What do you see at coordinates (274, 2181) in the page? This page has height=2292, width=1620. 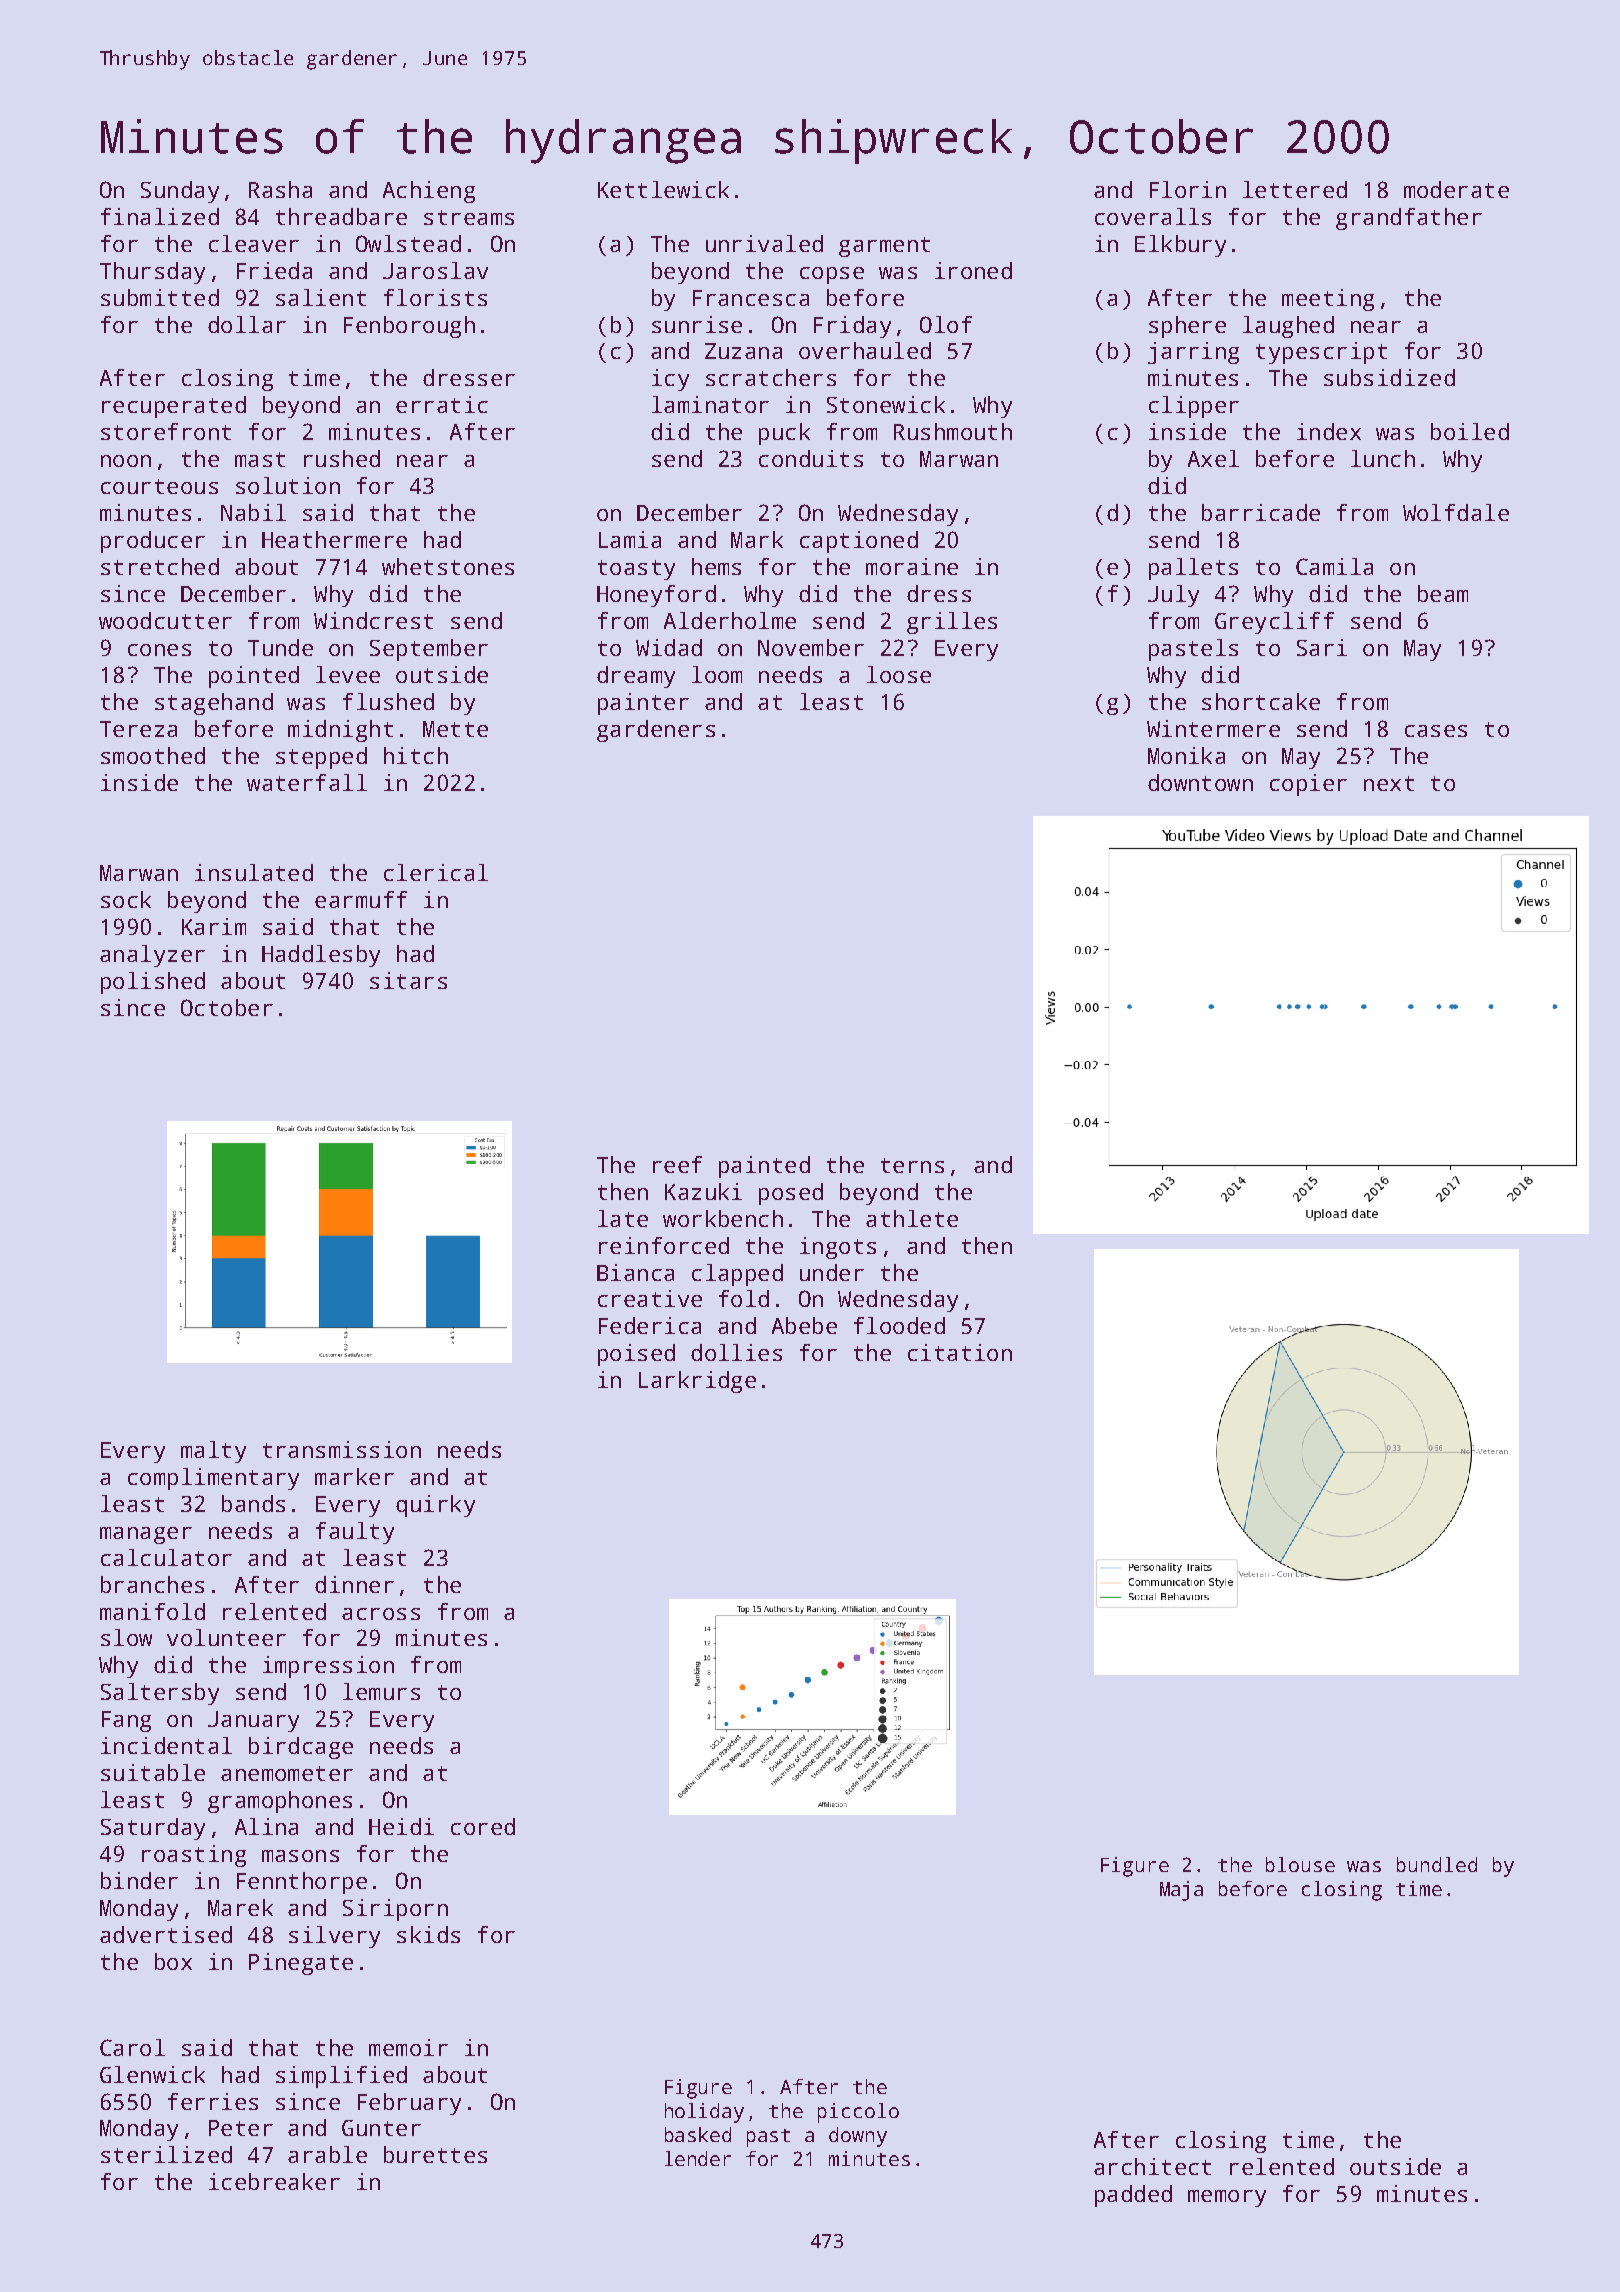 I see `icebreaker` at bounding box center [274, 2181].
